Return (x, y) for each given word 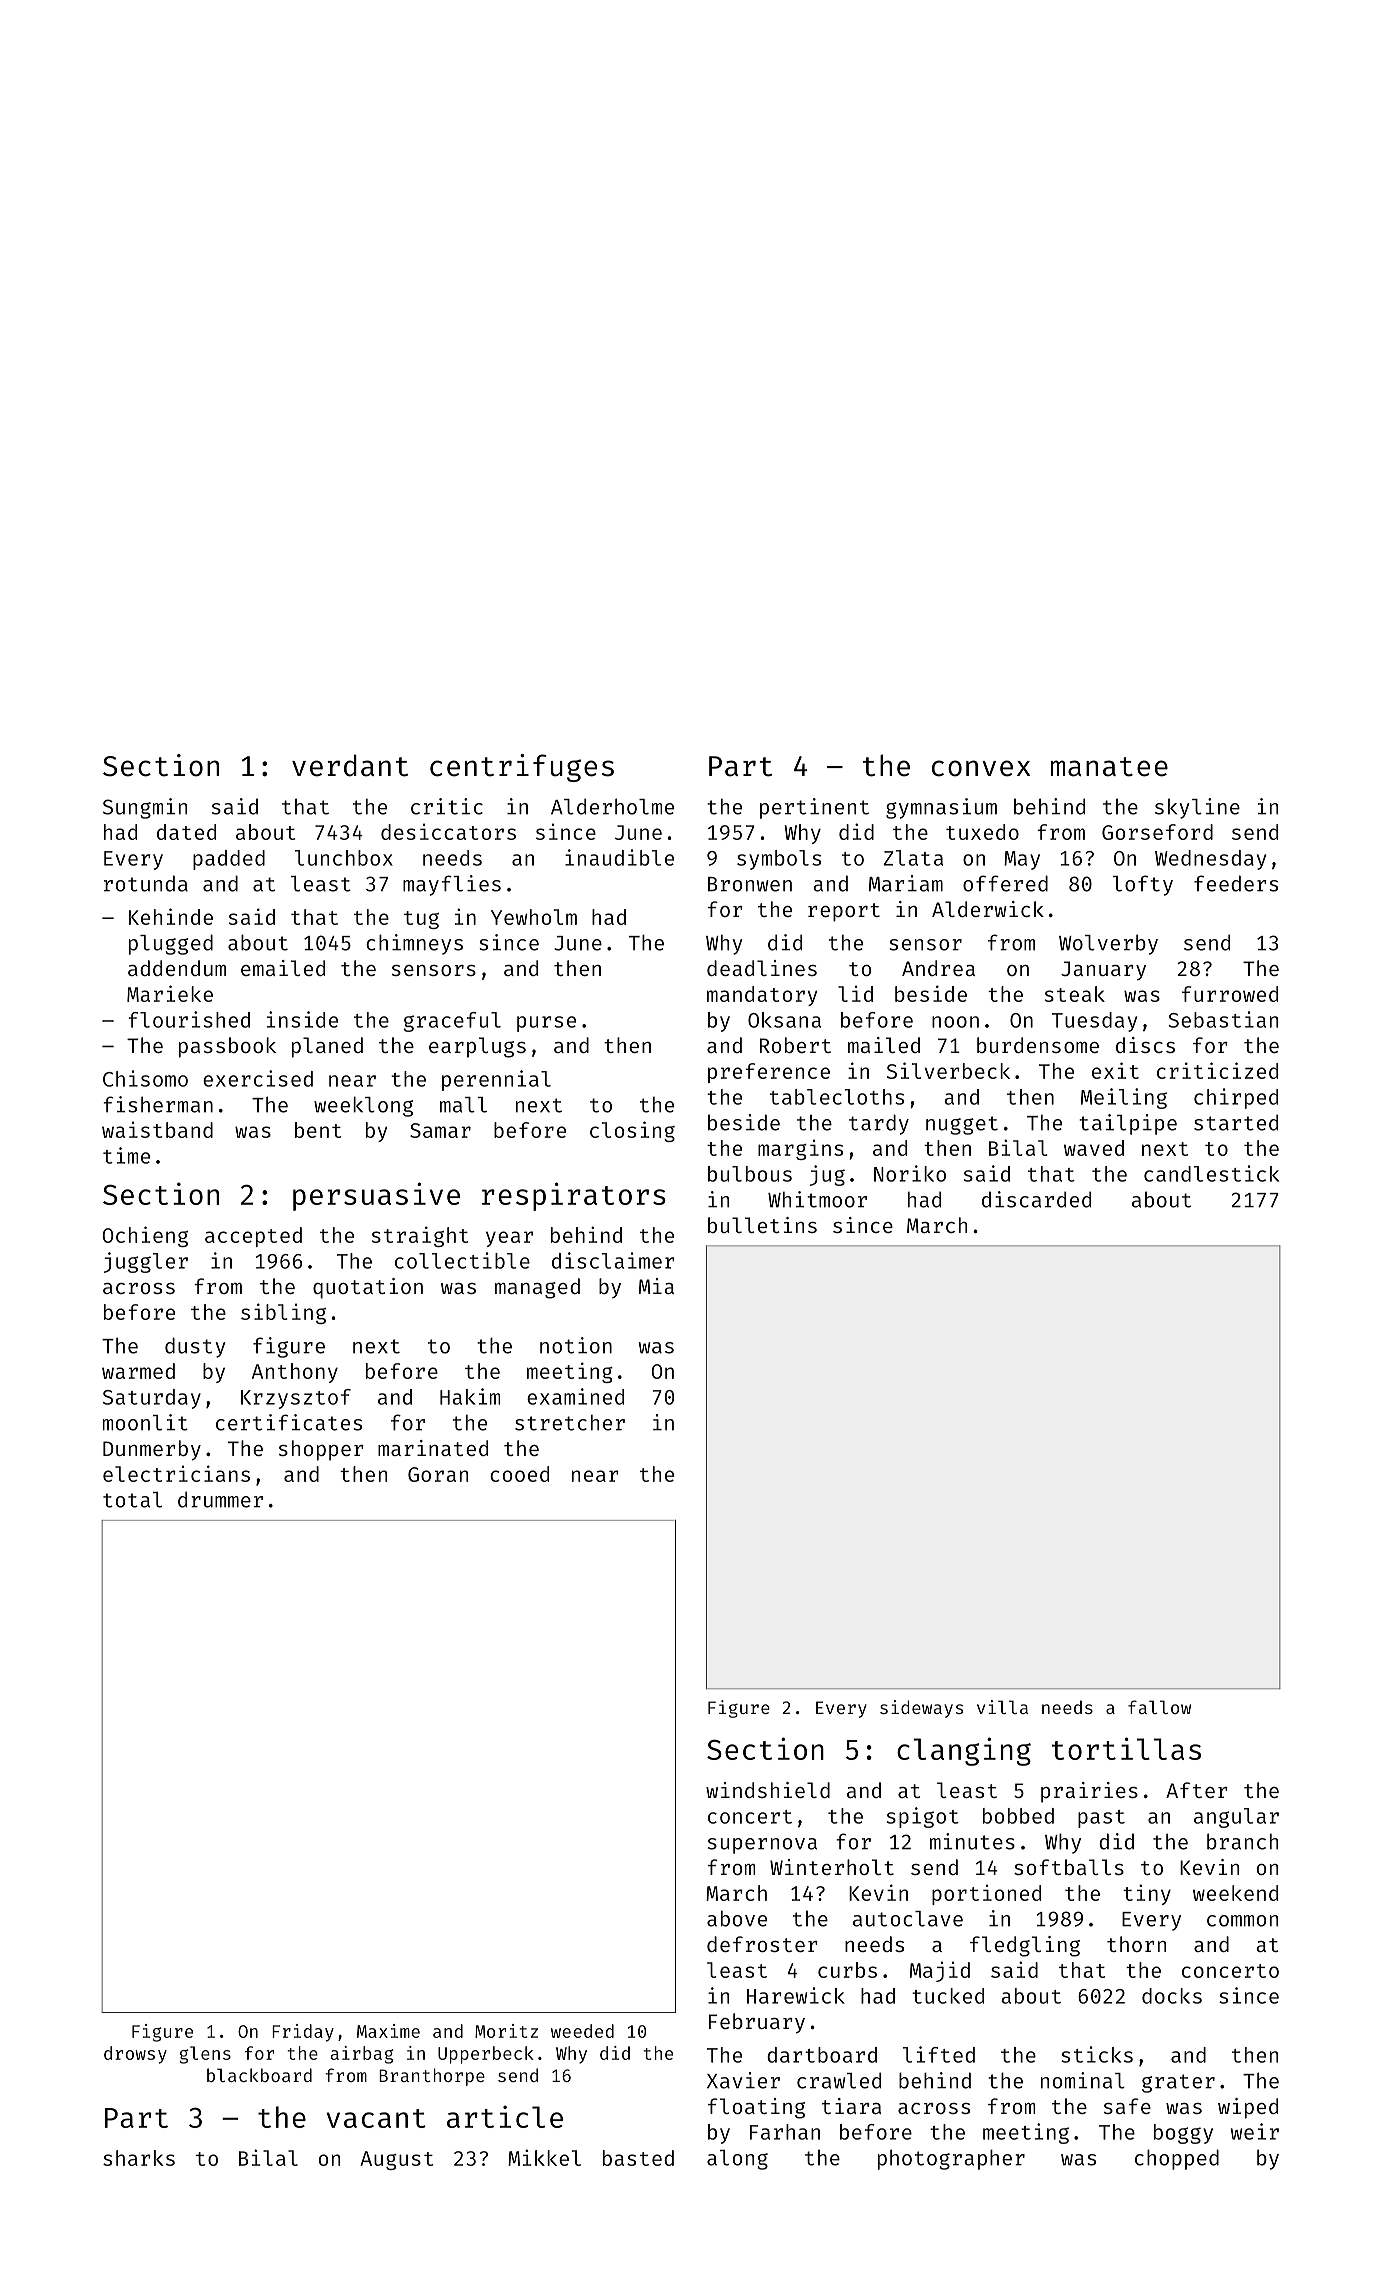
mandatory (762, 996)
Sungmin (145, 808)
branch (1242, 1841)
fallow (1159, 1707)
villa (1002, 1707)
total (132, 1500)
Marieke (170, 993)
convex (981, 768)
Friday (303, 2033)
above (737, 1918)
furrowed (1230, 994)
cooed (519, 1474)
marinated (433, 1448)
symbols (779, 860)
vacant (376, 2118)
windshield (768, 1790)
